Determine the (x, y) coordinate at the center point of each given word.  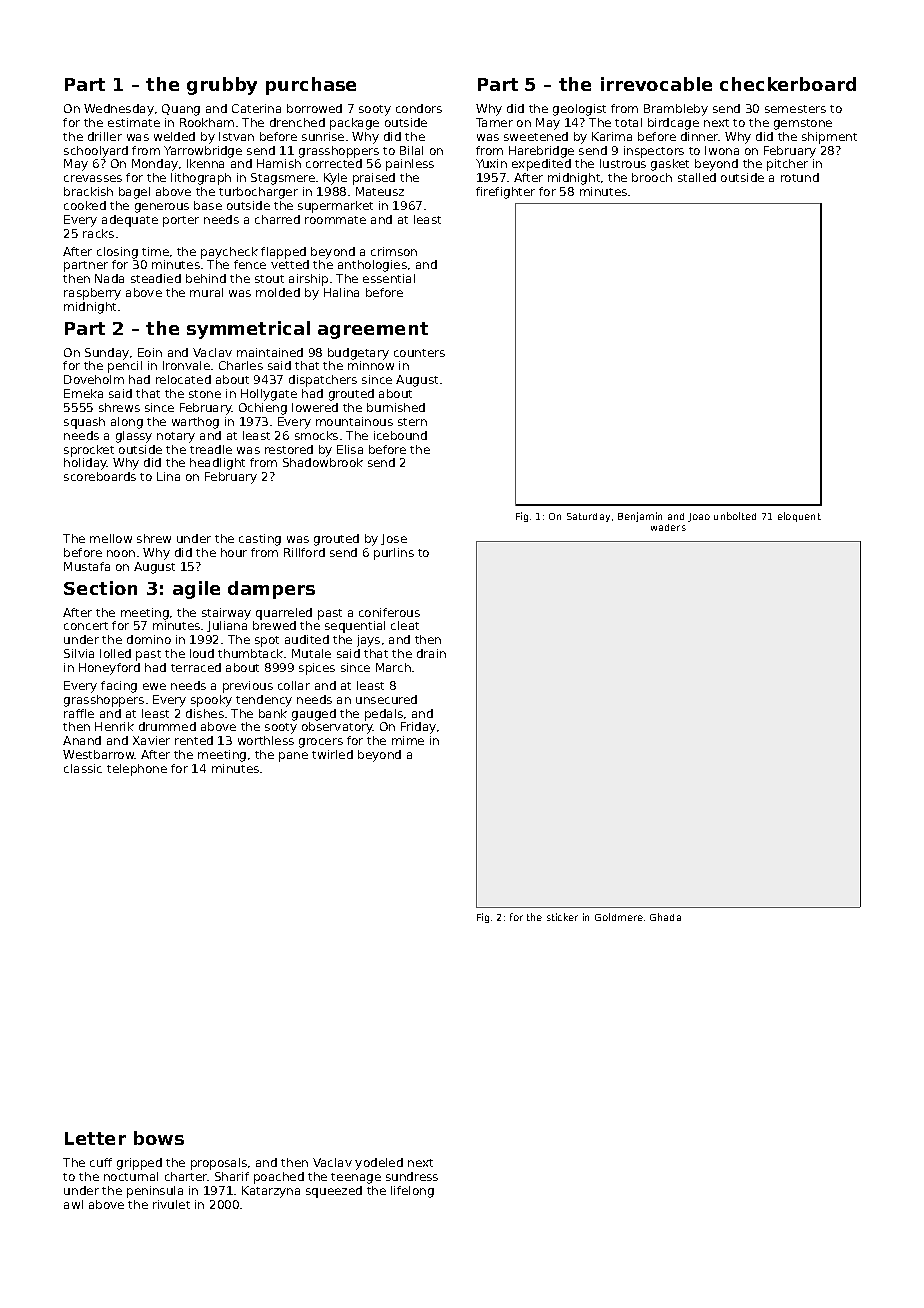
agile (196, 590)
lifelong (412, 1192)
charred (277, 219)
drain (431, 653)
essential (389, 278)
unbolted (735, 516)
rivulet (171, 1204)
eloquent (799, 517)
